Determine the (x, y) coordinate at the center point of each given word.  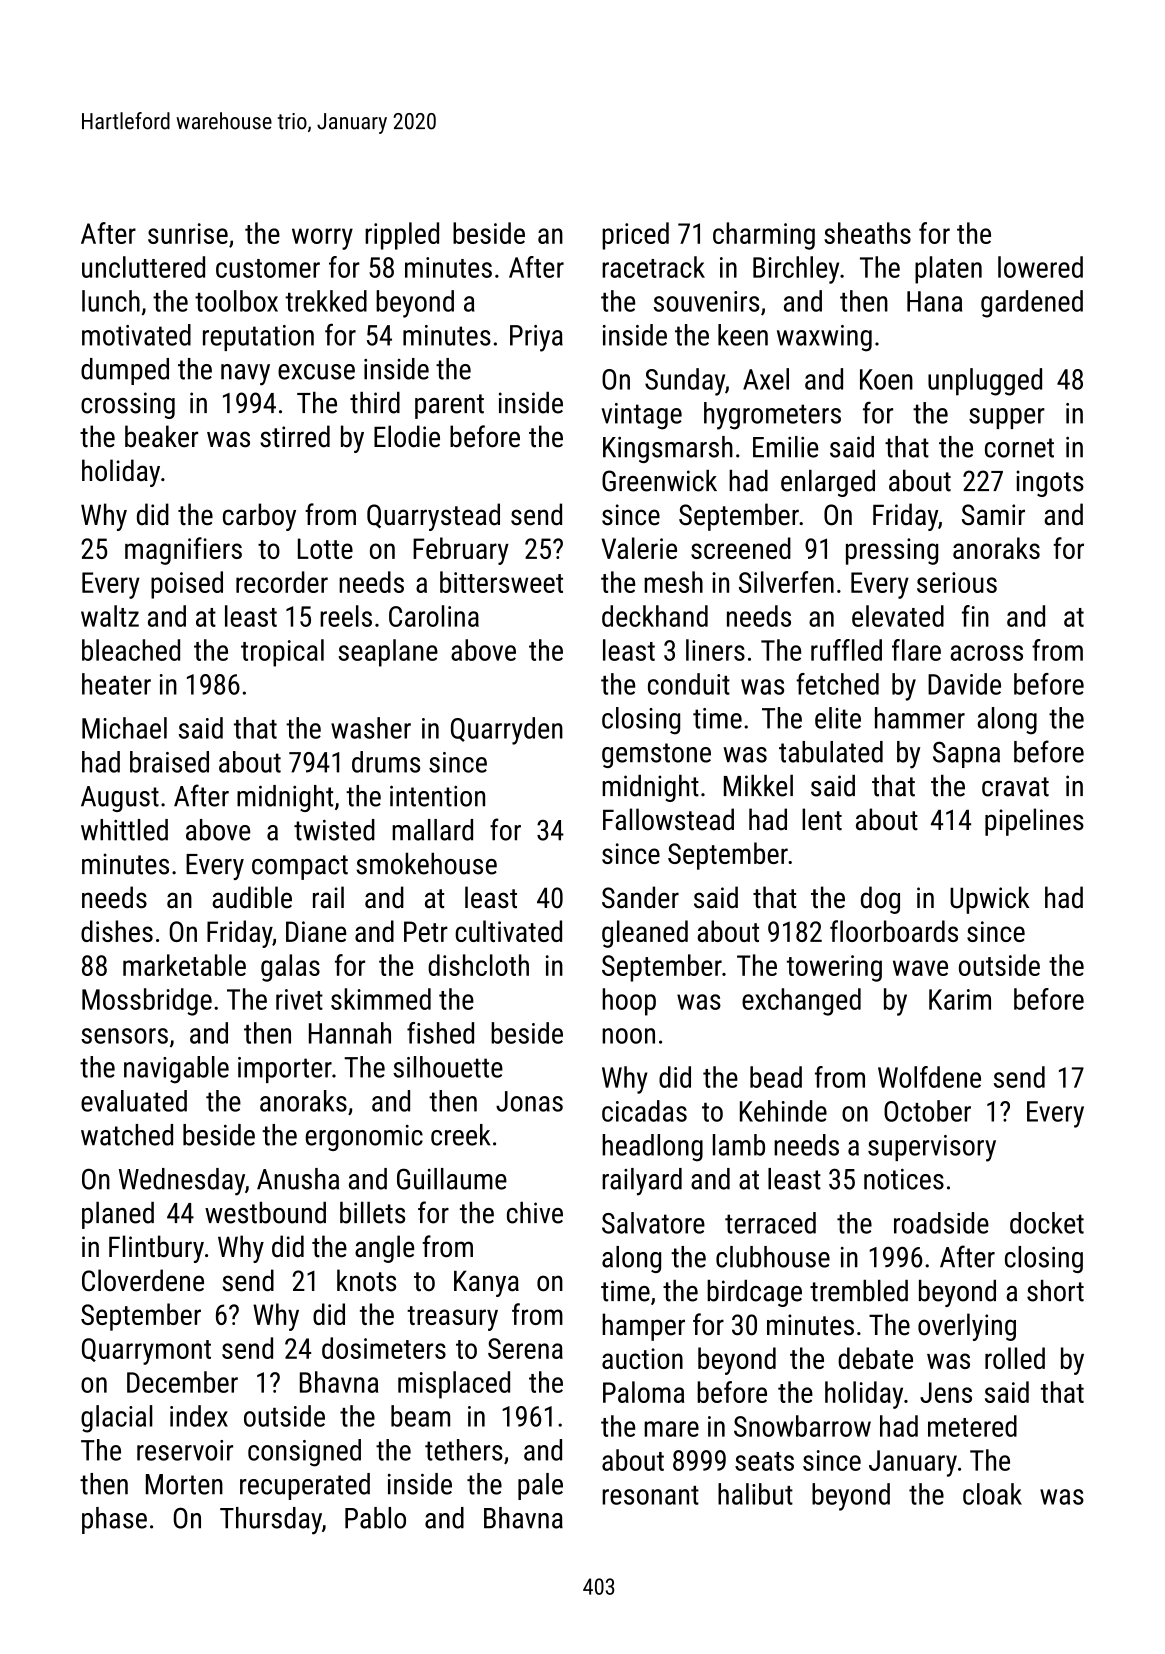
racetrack (653, 267)
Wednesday (182, 1182)
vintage (641, 416)
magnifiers (183, 551)
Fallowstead (668, 819)
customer (268, 268)
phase (114, 1520)
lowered (1040, 267)
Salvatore (653, 1223)
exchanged (801, 1002)
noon (628, 1036)
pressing (892, 551)
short (1055, 1291)
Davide (964, 684)
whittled (124, 830)
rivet (299, 999)
